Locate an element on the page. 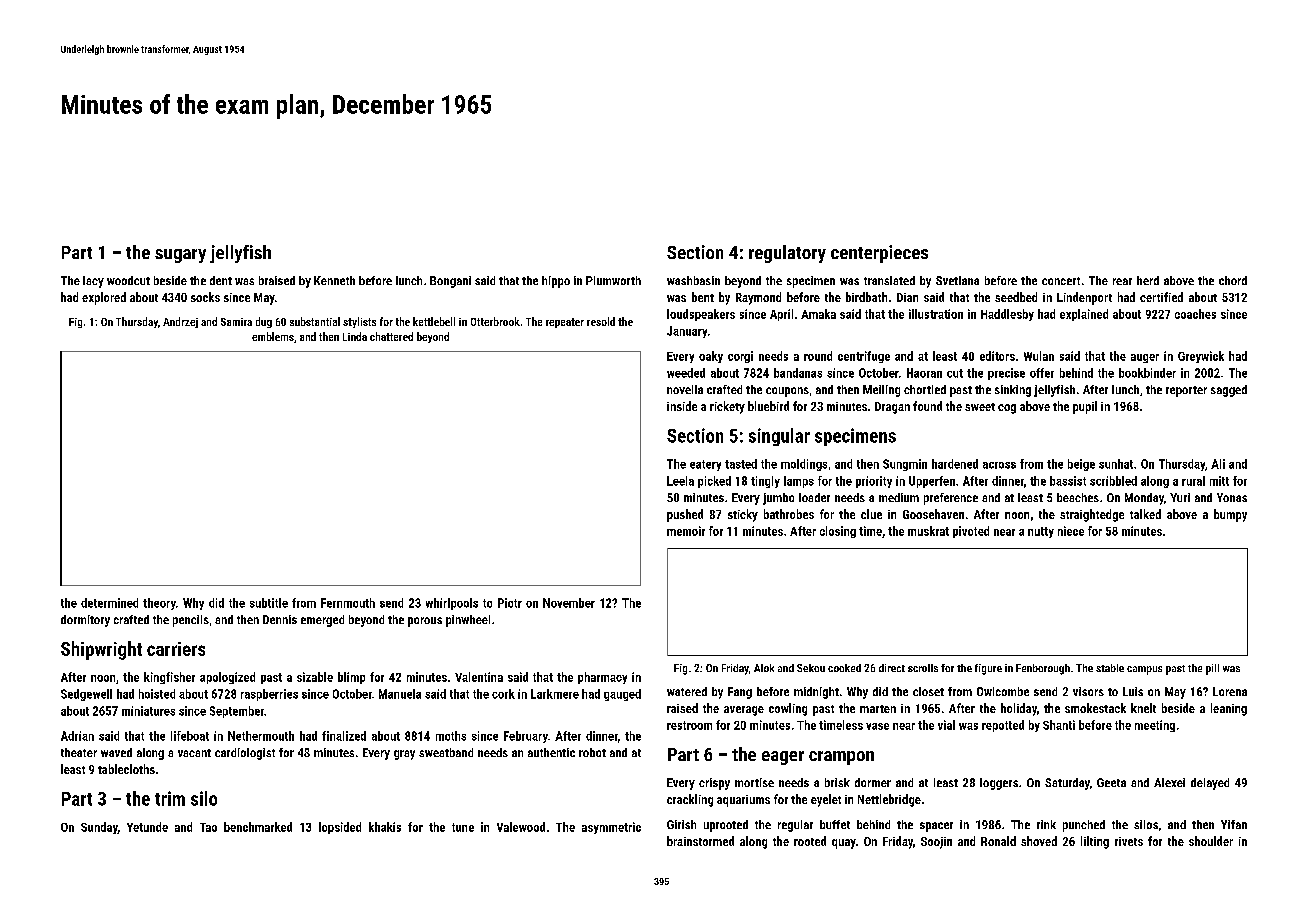 The height and width of the image is (924, 1308). sugary is located at coordinates (180, 256).
